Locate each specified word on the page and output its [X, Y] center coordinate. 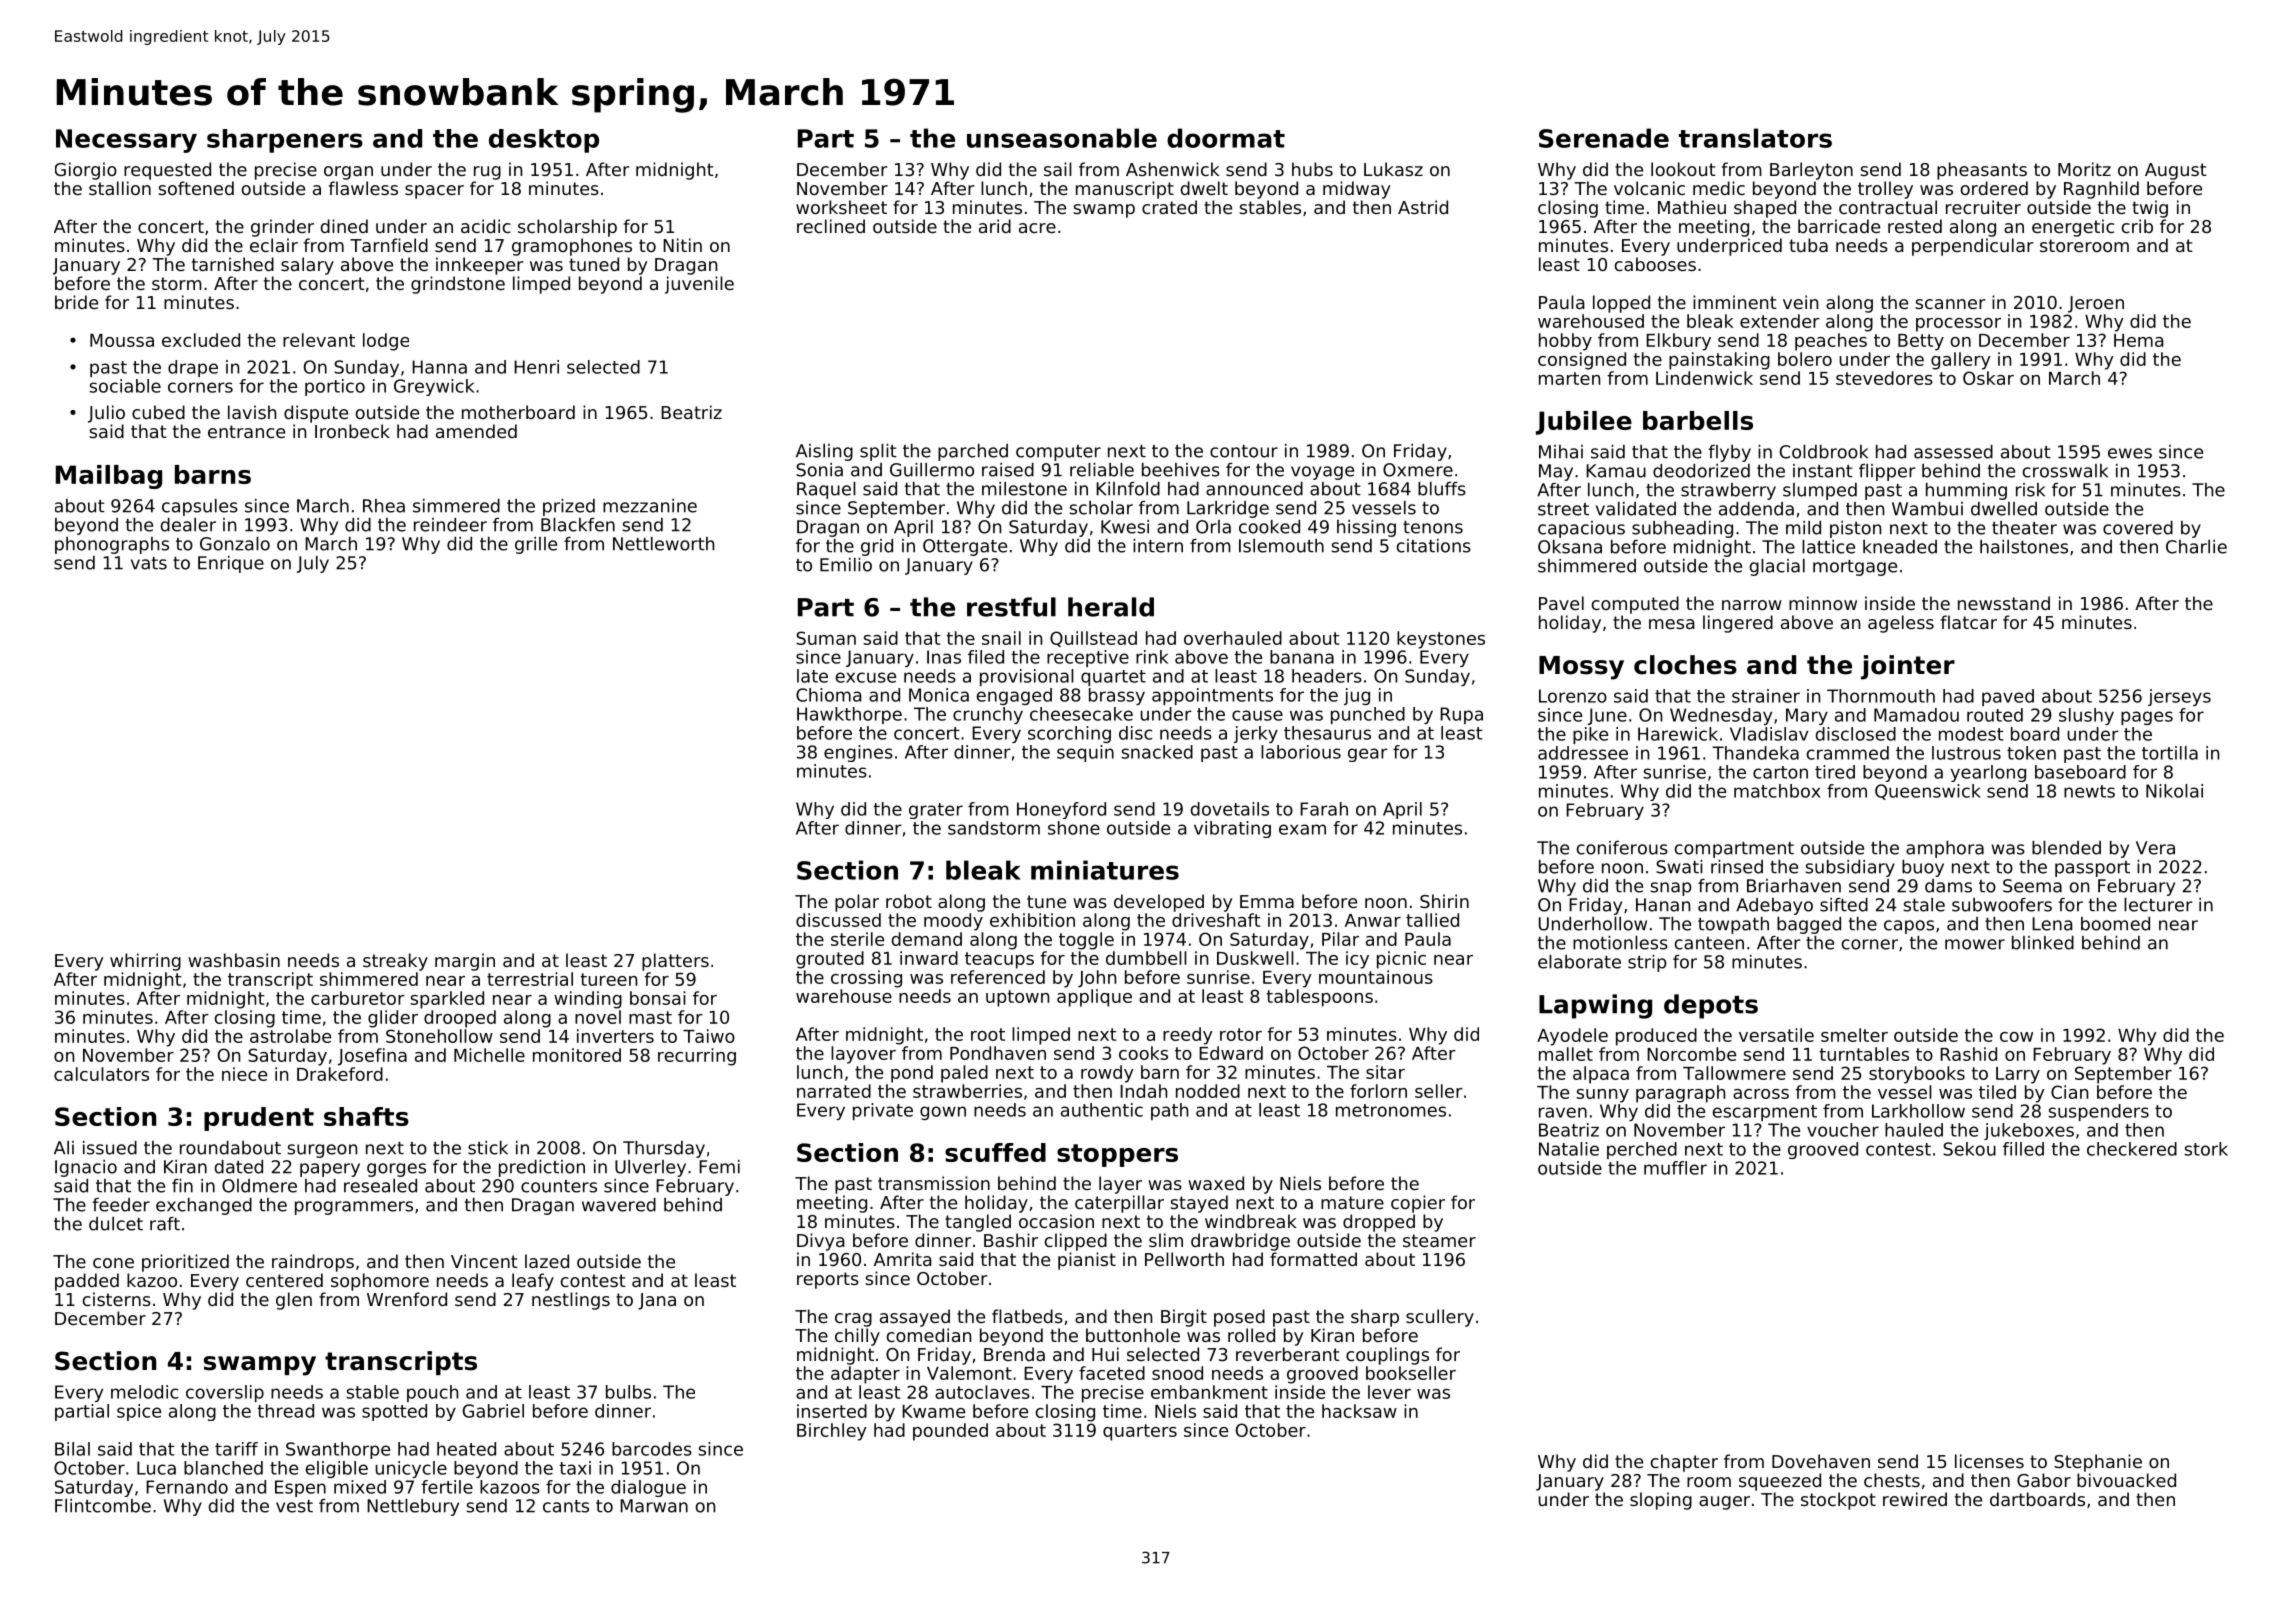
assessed [1953, 452]
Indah [1143, 1091]
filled [2023, 1149]
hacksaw [1359, 1411]
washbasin [234, 960]
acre [1037, 228]
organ [348, 173]
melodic [144, 1392]
